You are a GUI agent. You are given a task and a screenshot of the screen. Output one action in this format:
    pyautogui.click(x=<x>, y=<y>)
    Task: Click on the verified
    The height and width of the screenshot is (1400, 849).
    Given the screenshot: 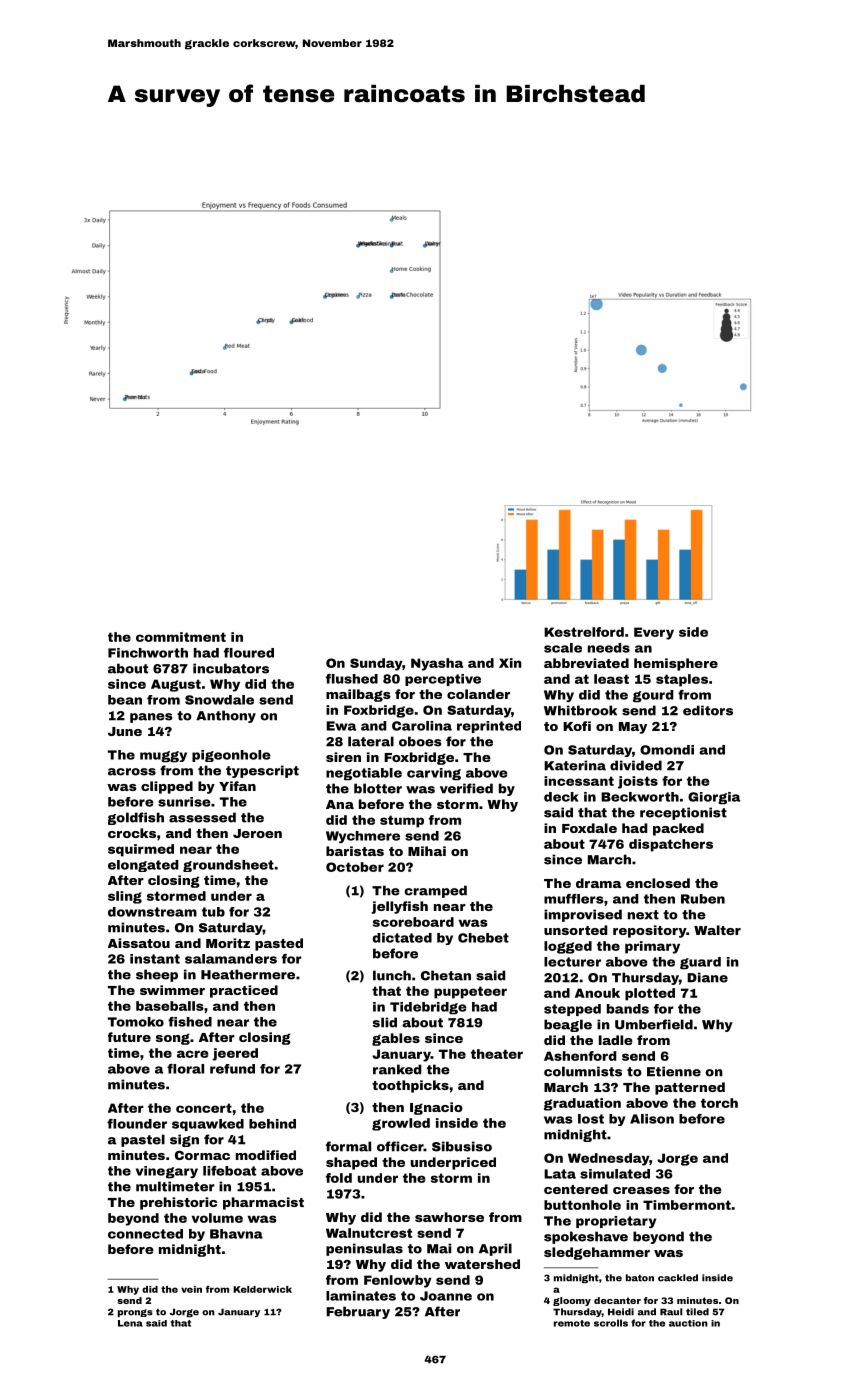 What is the action you would take?
    pyautogui.click(x=466, y=788)
